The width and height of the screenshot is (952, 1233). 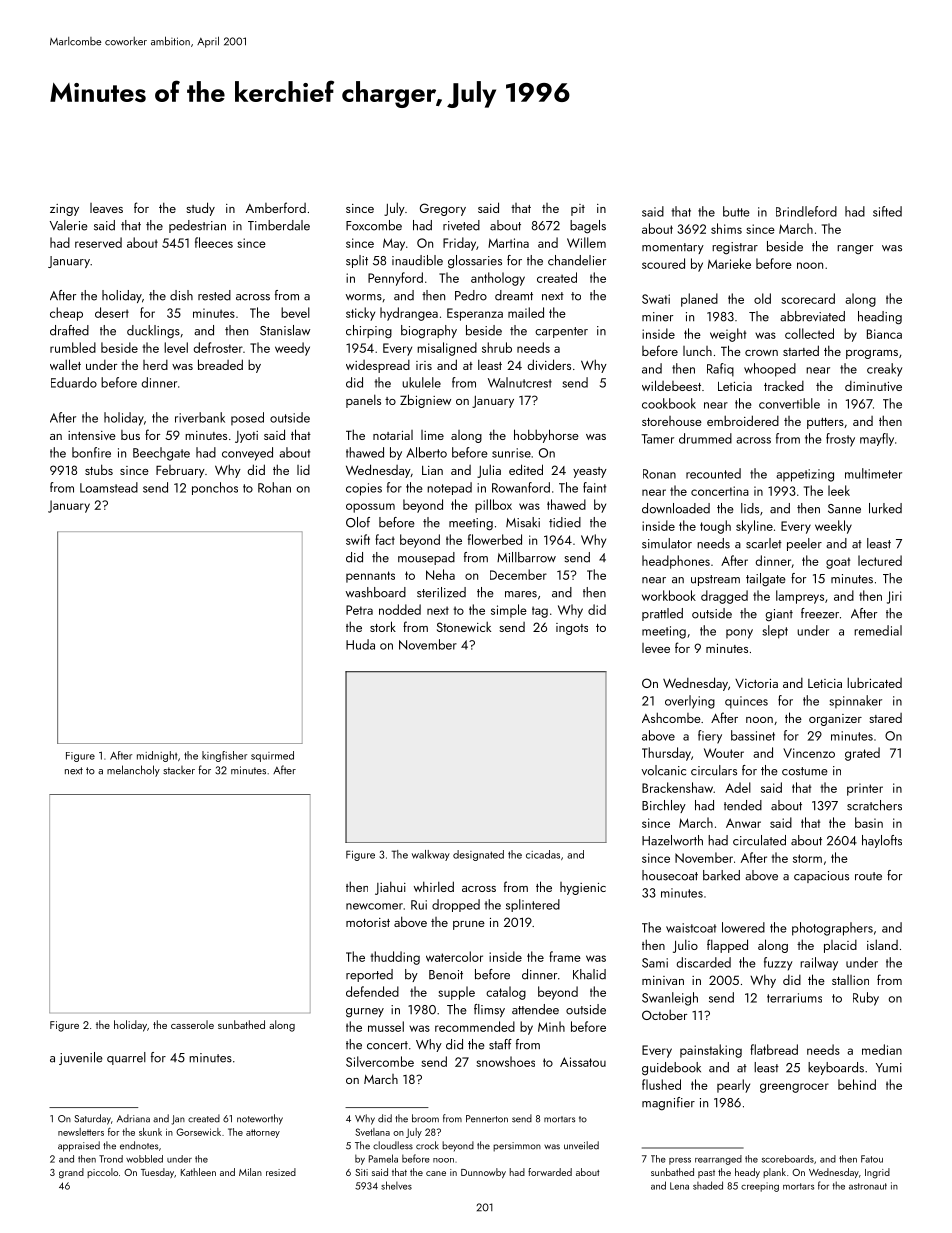 I want to click on flatbread, so click(x=774, y=1049).
